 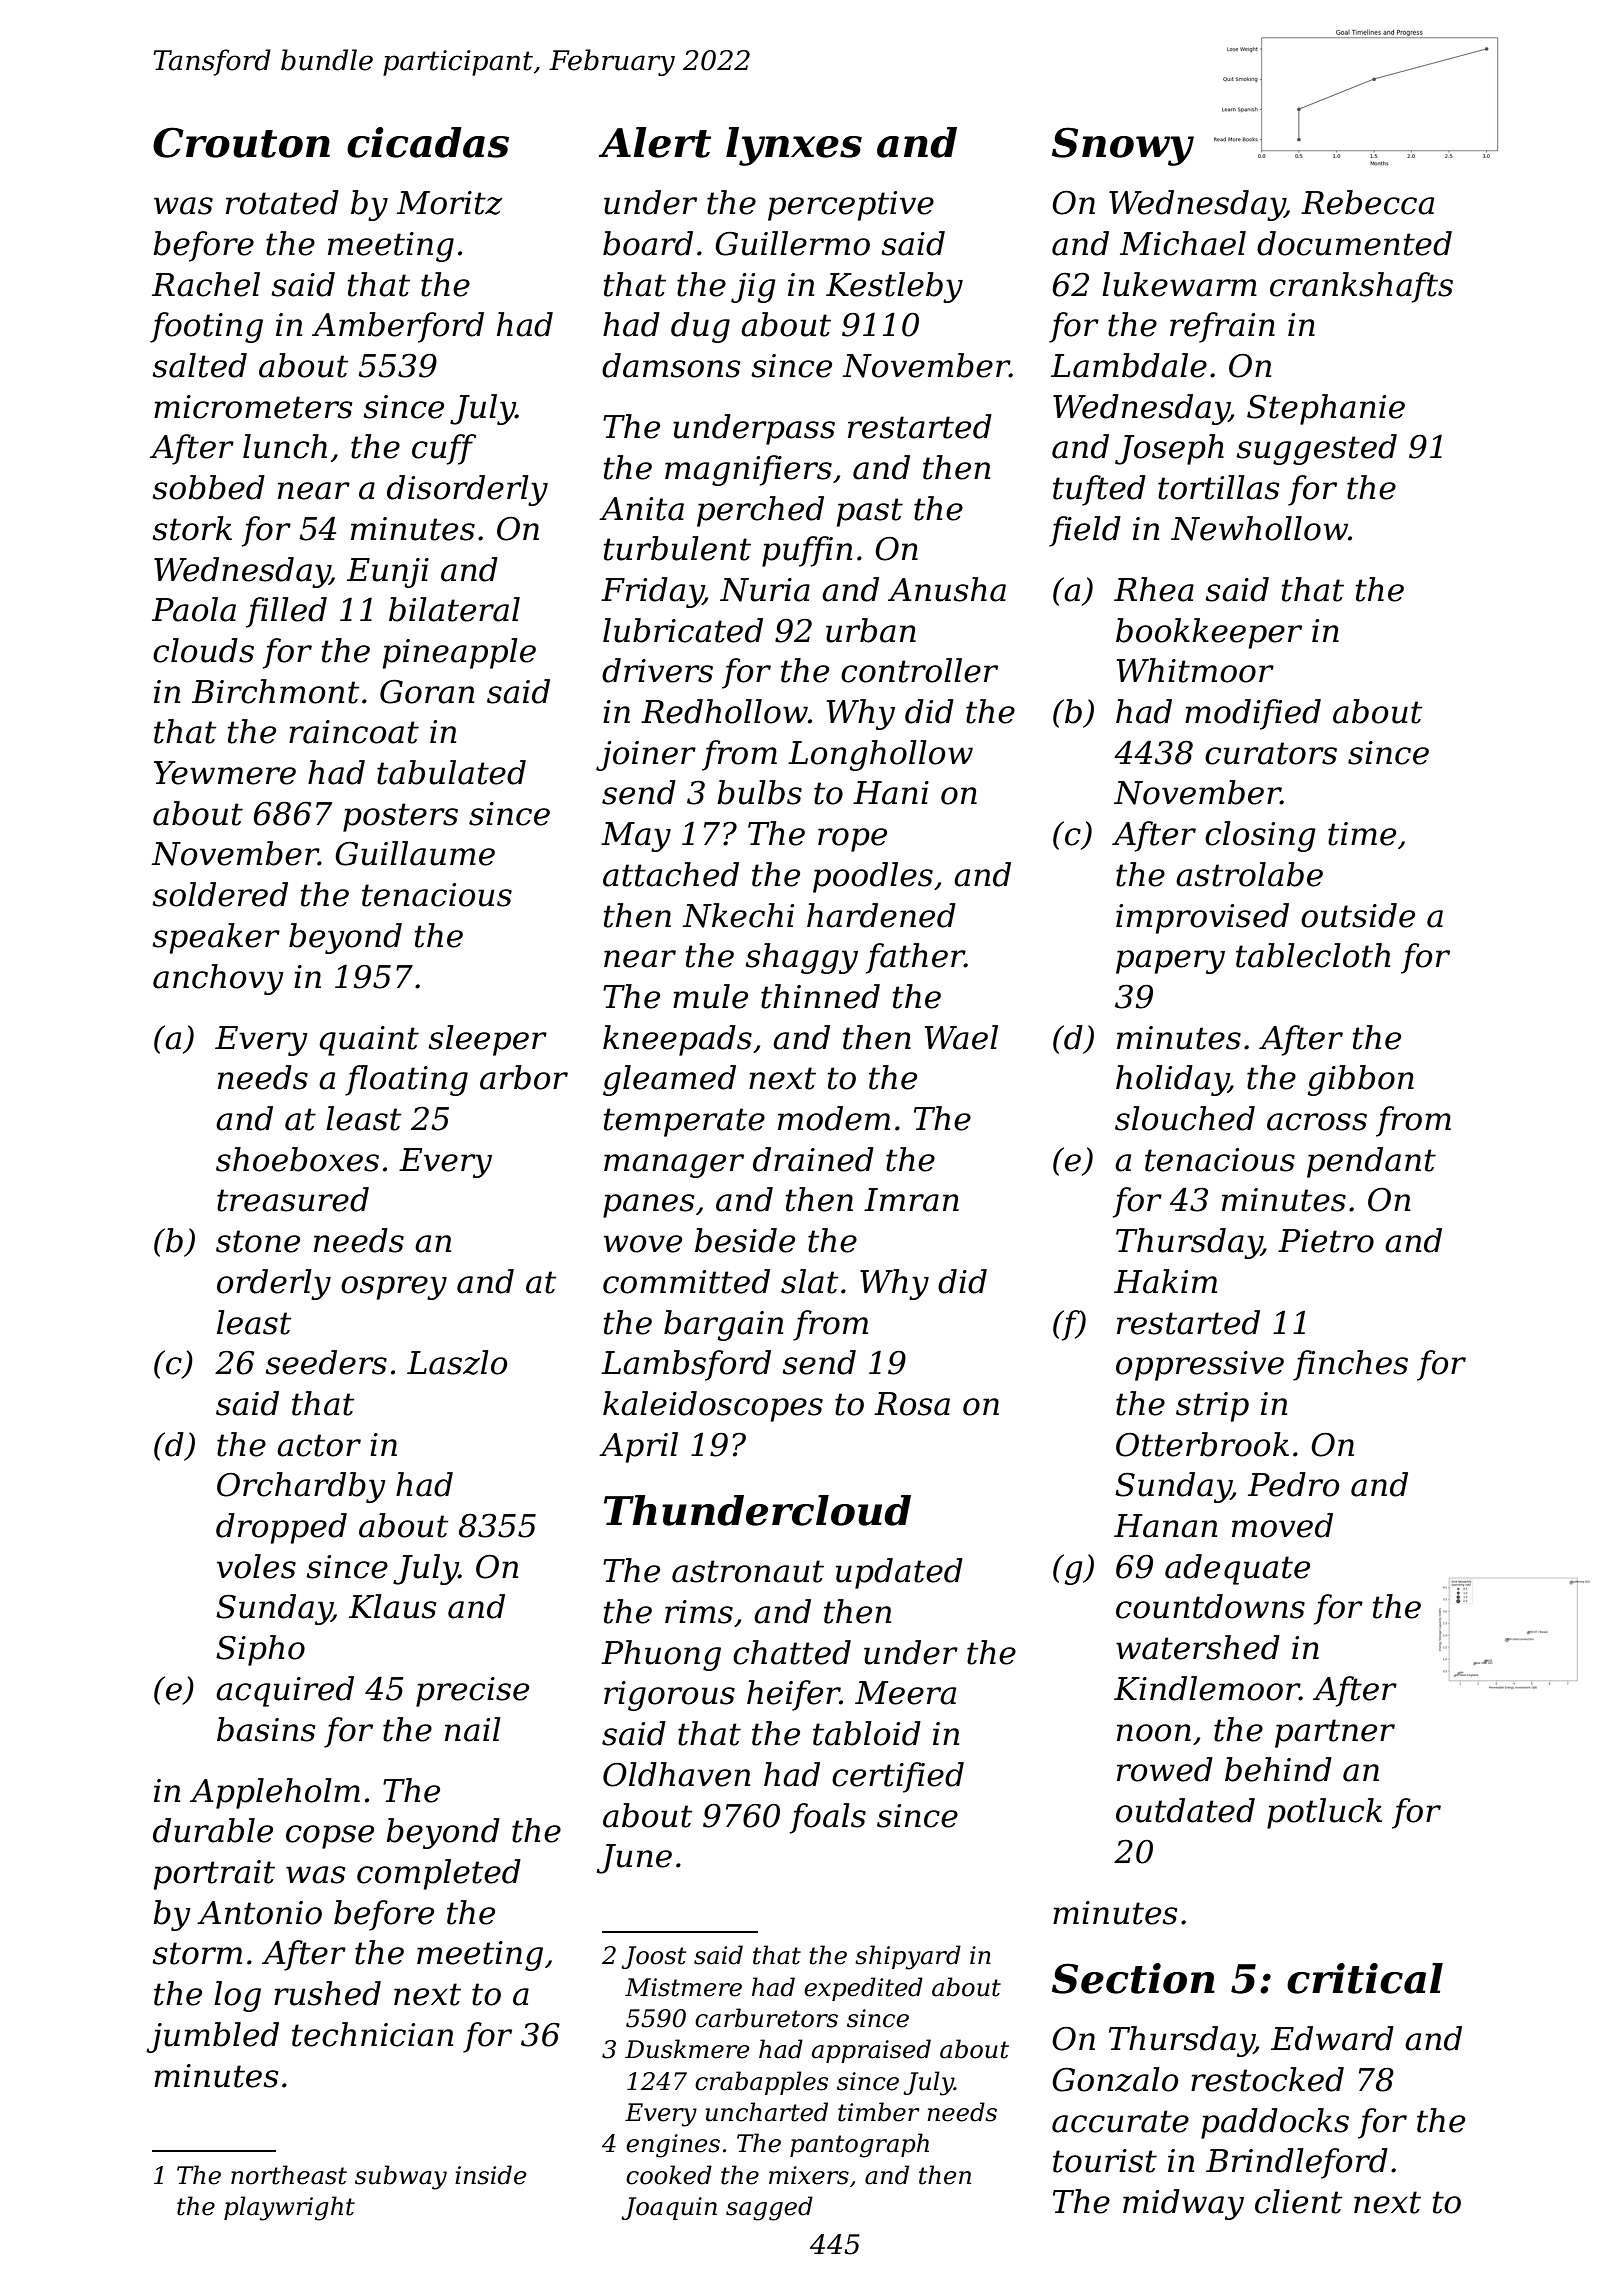 I want to click on curators, so click(x=1271, y=753).
